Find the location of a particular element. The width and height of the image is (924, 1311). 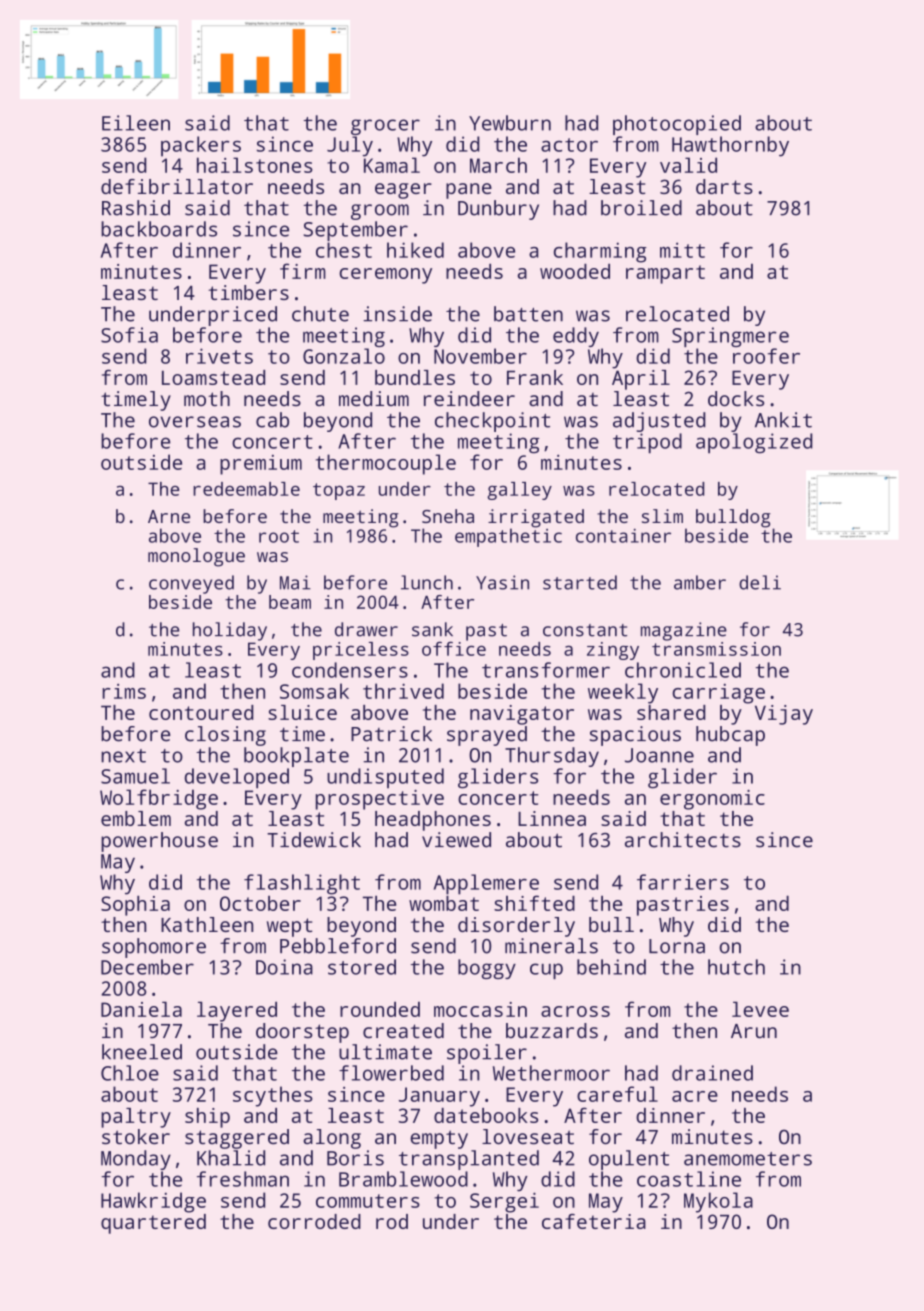

deli is located at coordinates (760, 582).
